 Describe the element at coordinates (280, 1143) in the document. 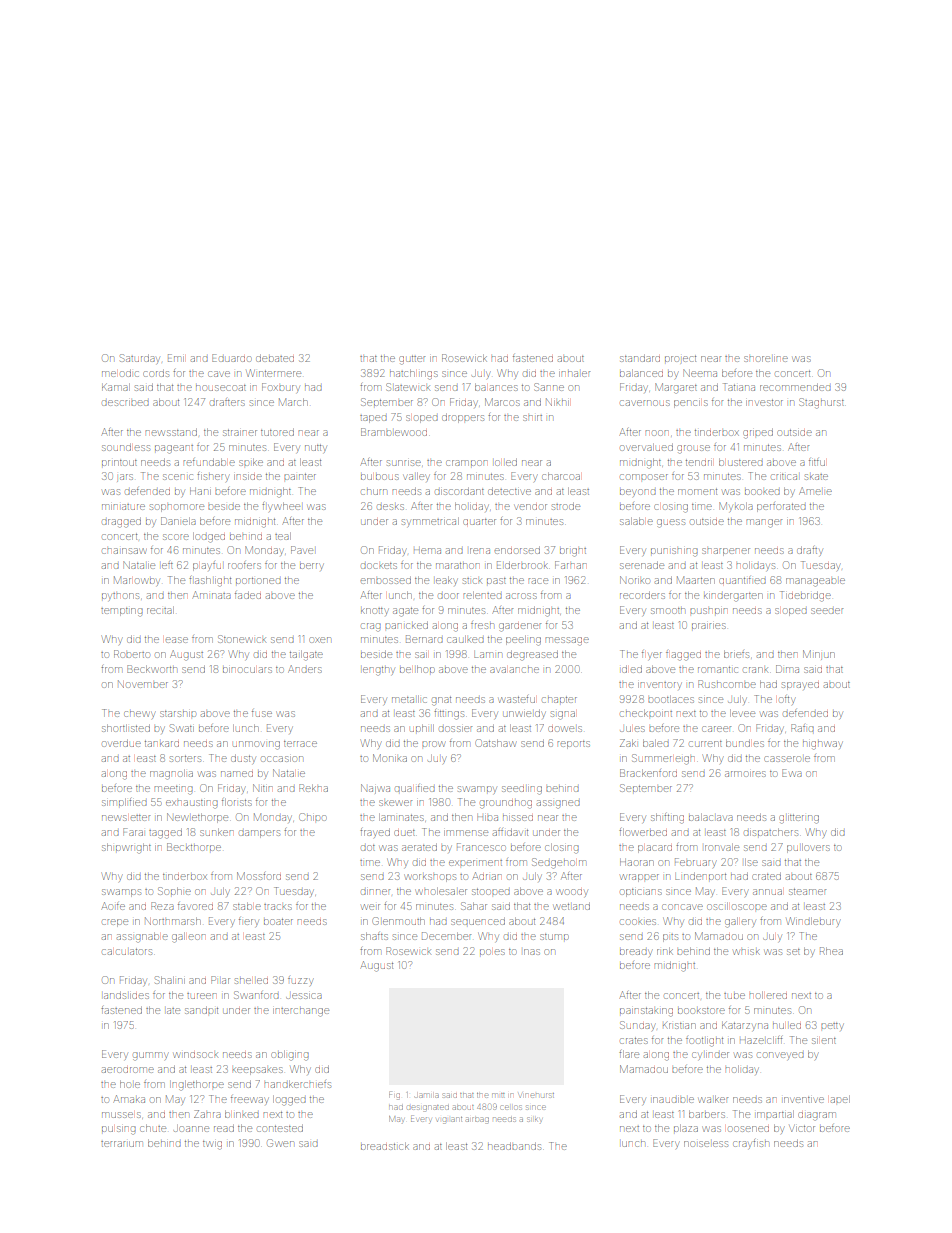

I see `Gwen` at that location.
